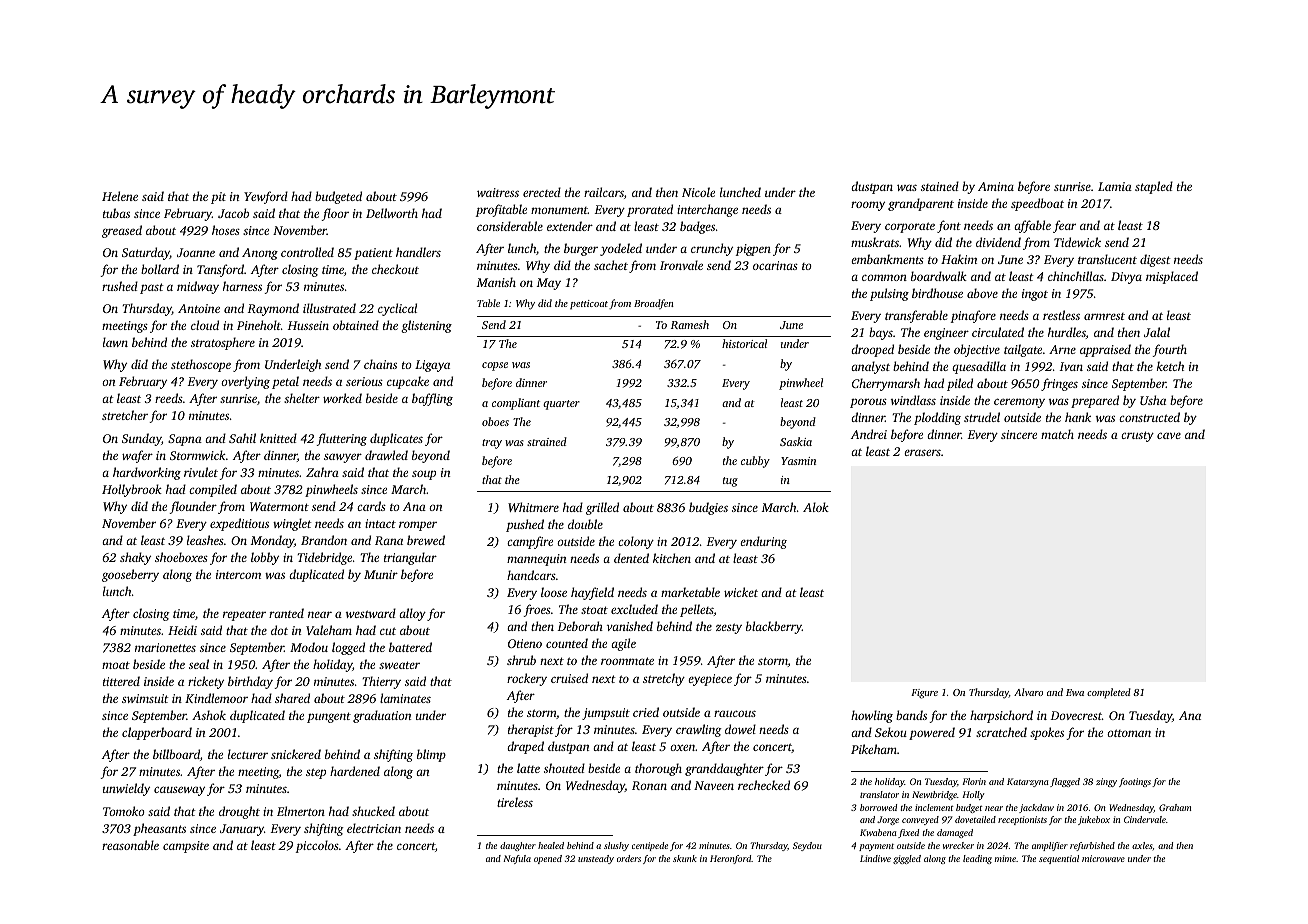 The image size is (1308, 924). I want to click on pit, so click(218, 198).
